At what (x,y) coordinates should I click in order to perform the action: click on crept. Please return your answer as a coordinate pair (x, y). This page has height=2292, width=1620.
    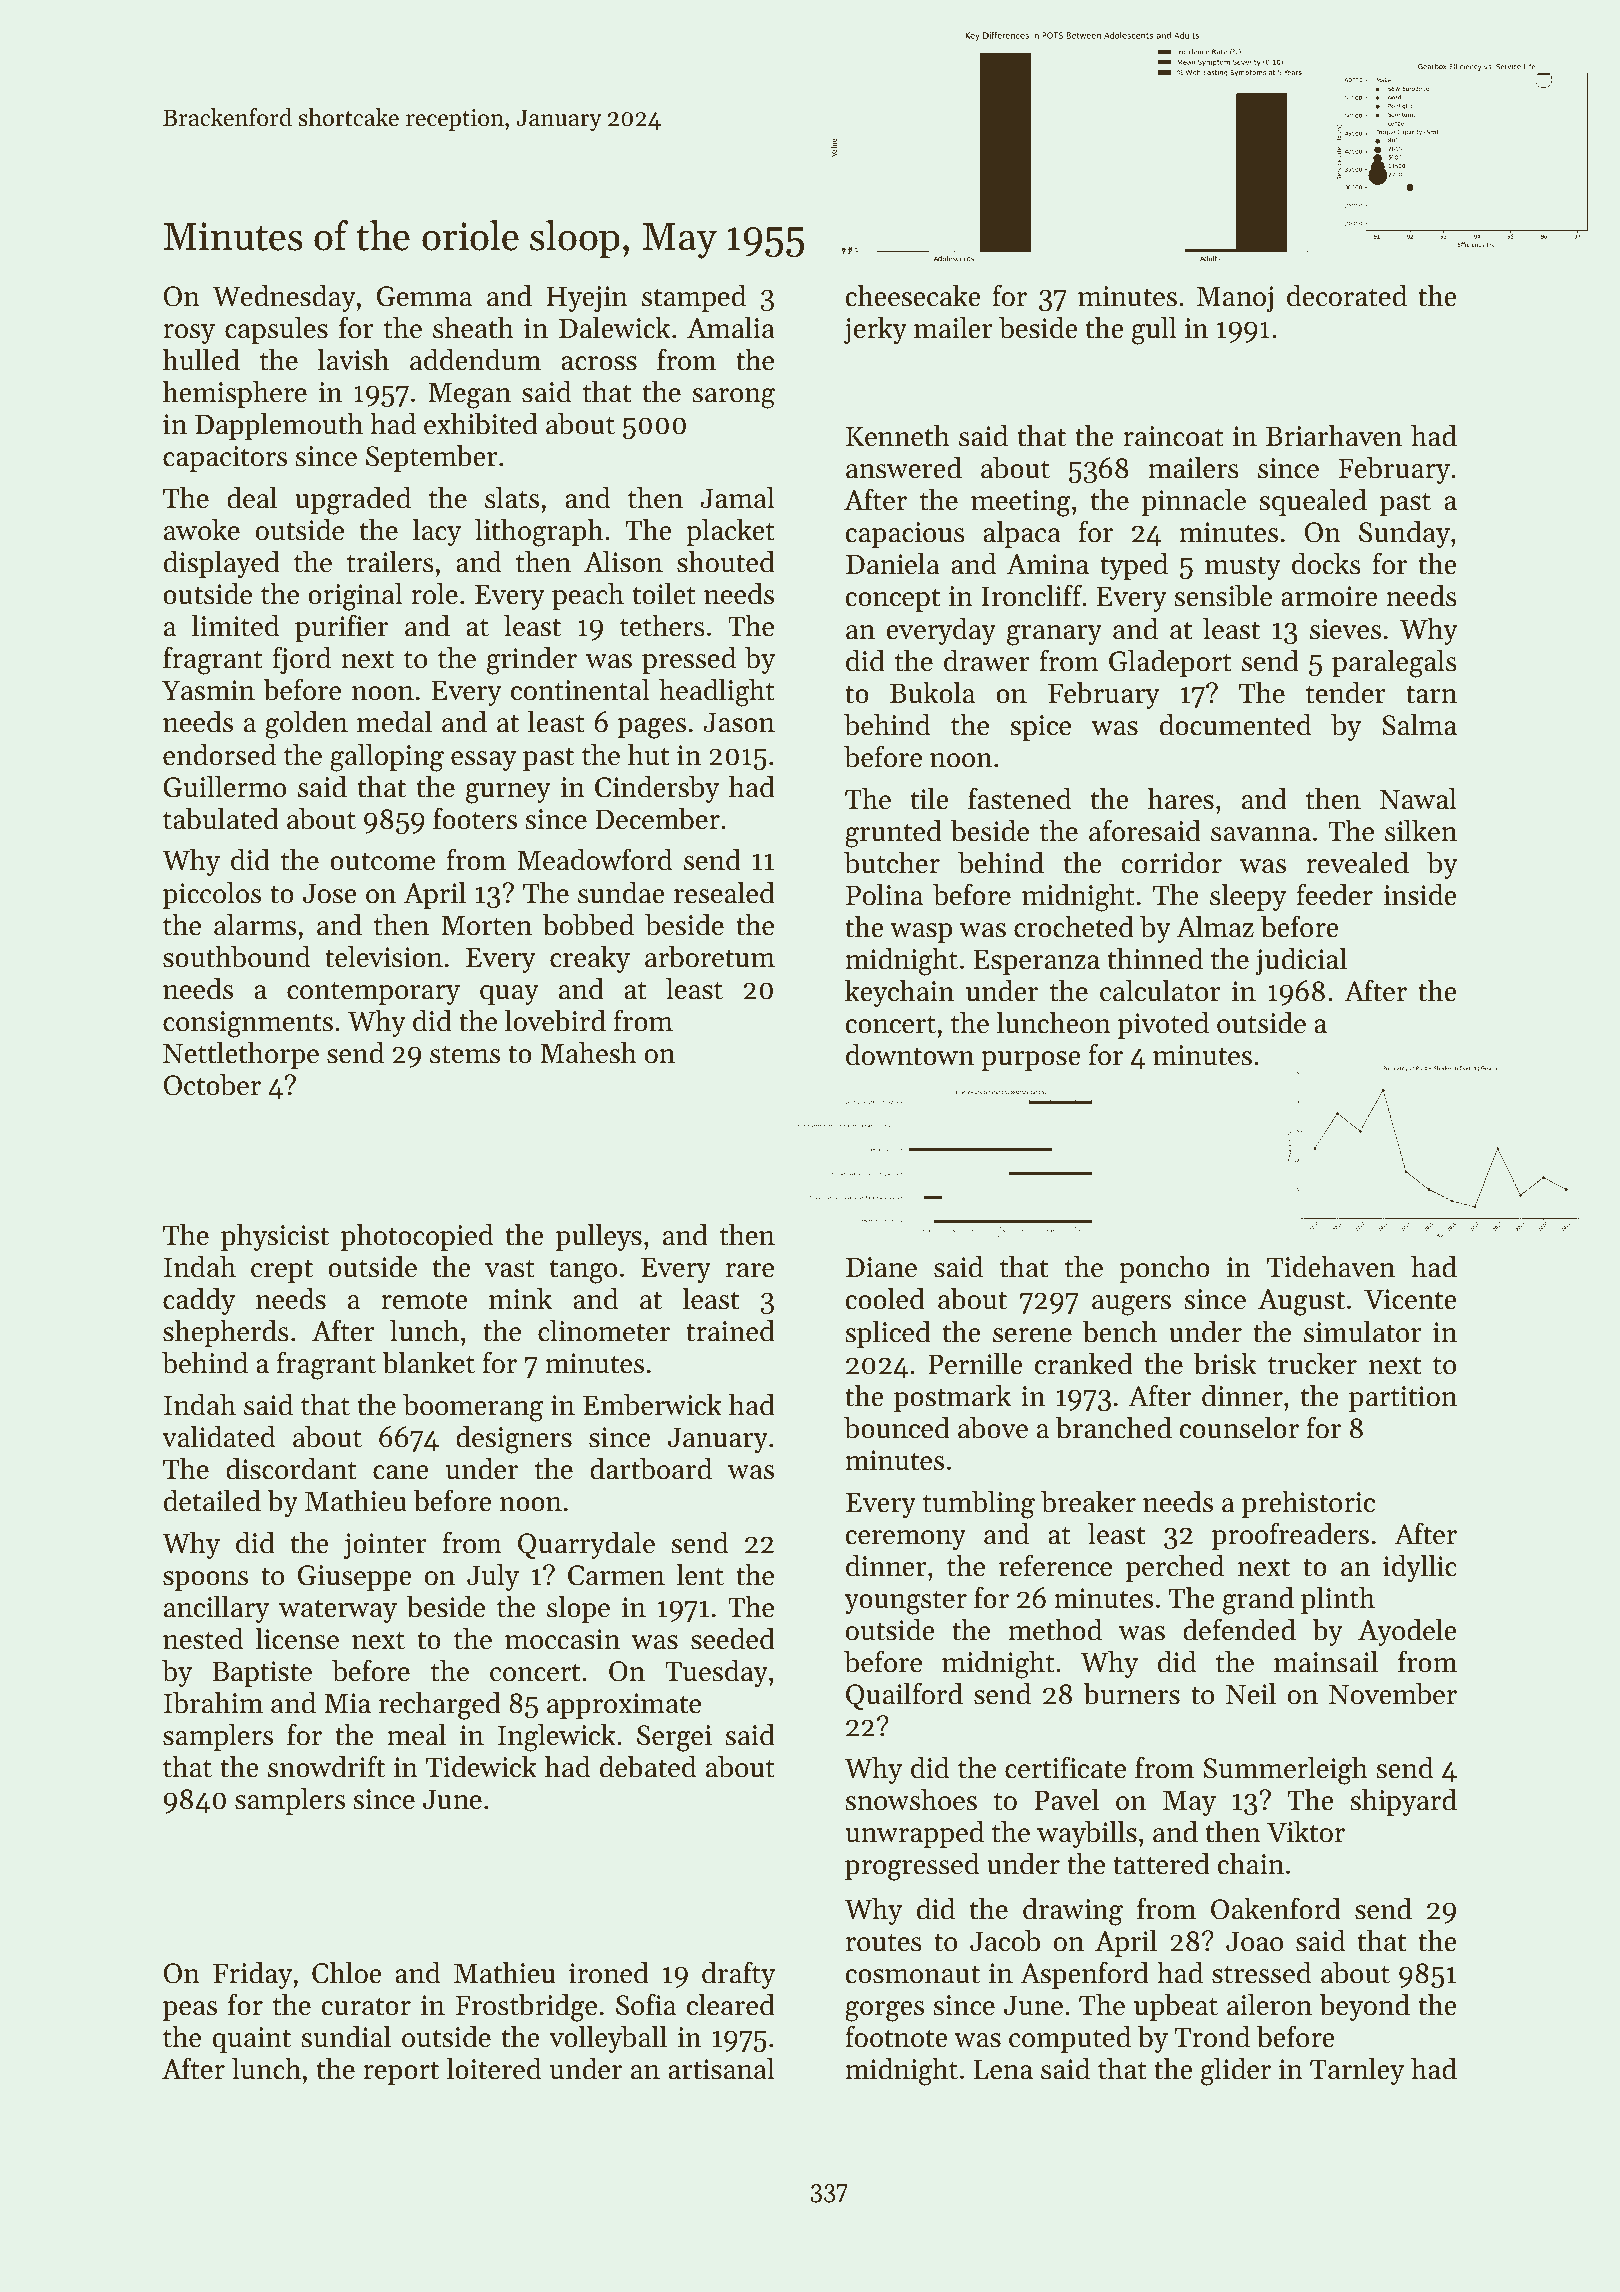
    Looking at the image, I should click on (282, 1271).
